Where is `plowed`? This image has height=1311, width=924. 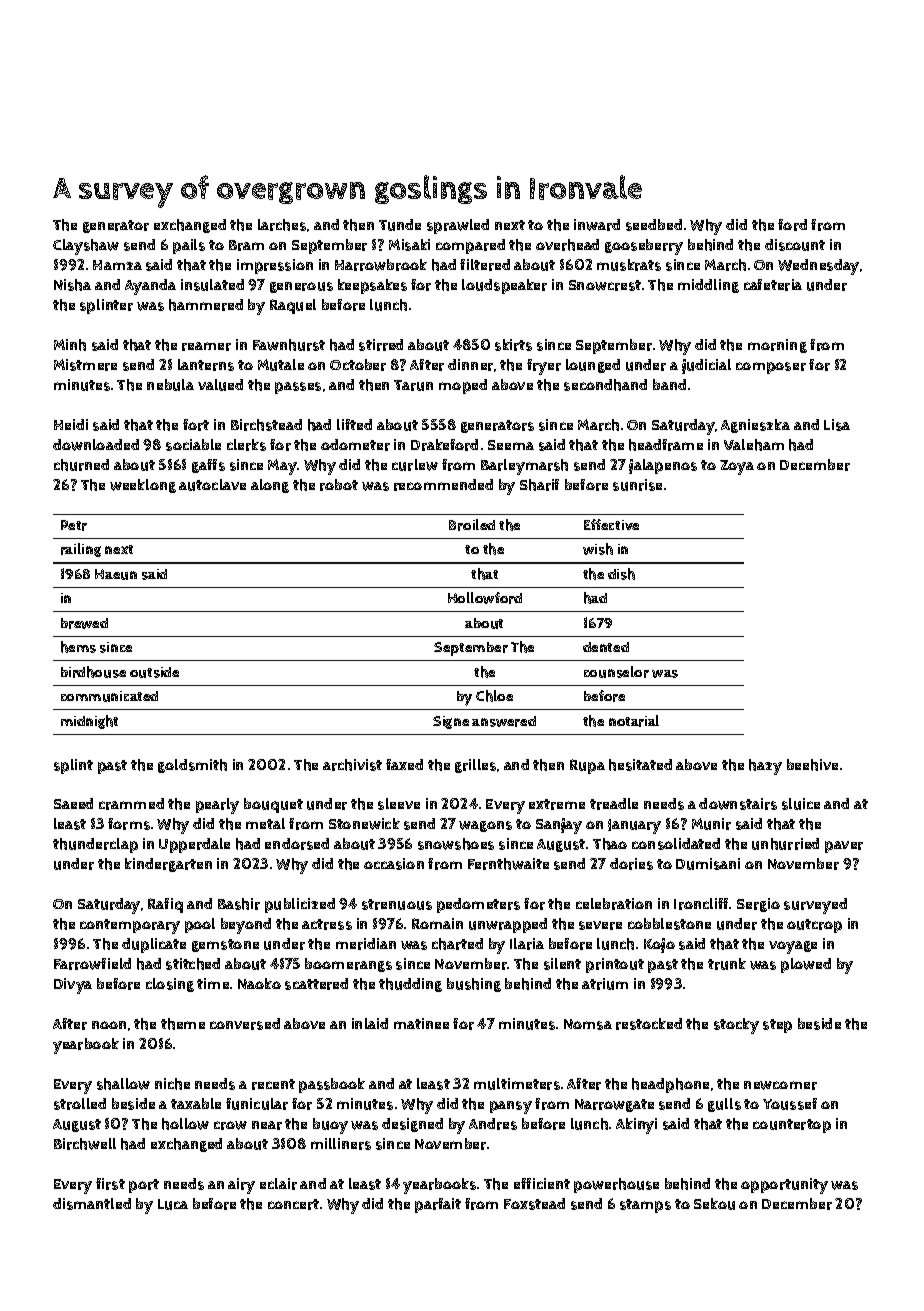
plowed is located at coordinates (806, 965).
